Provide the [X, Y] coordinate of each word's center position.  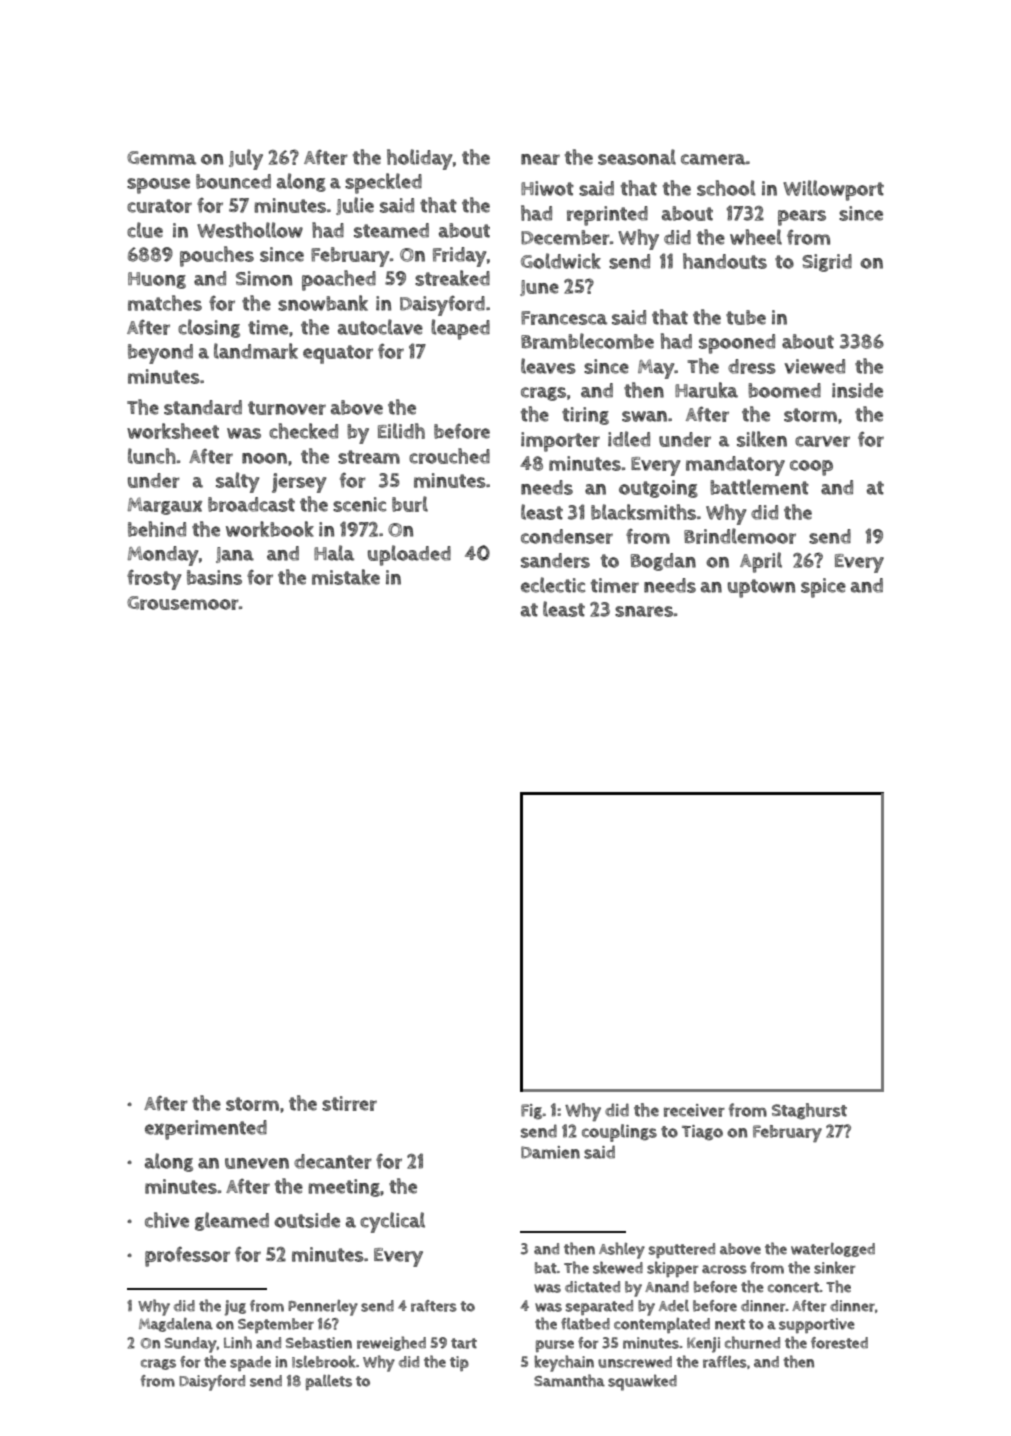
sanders [555, 560]
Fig [532, 1112]
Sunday [191, 1345]
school [726, 188]
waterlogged [833, 1250]
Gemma [161, 158]
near [540, 159]
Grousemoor [183, 603]
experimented [206, 1130]
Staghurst [809, 1111]
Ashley [622, 1250]
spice [823, 588]
